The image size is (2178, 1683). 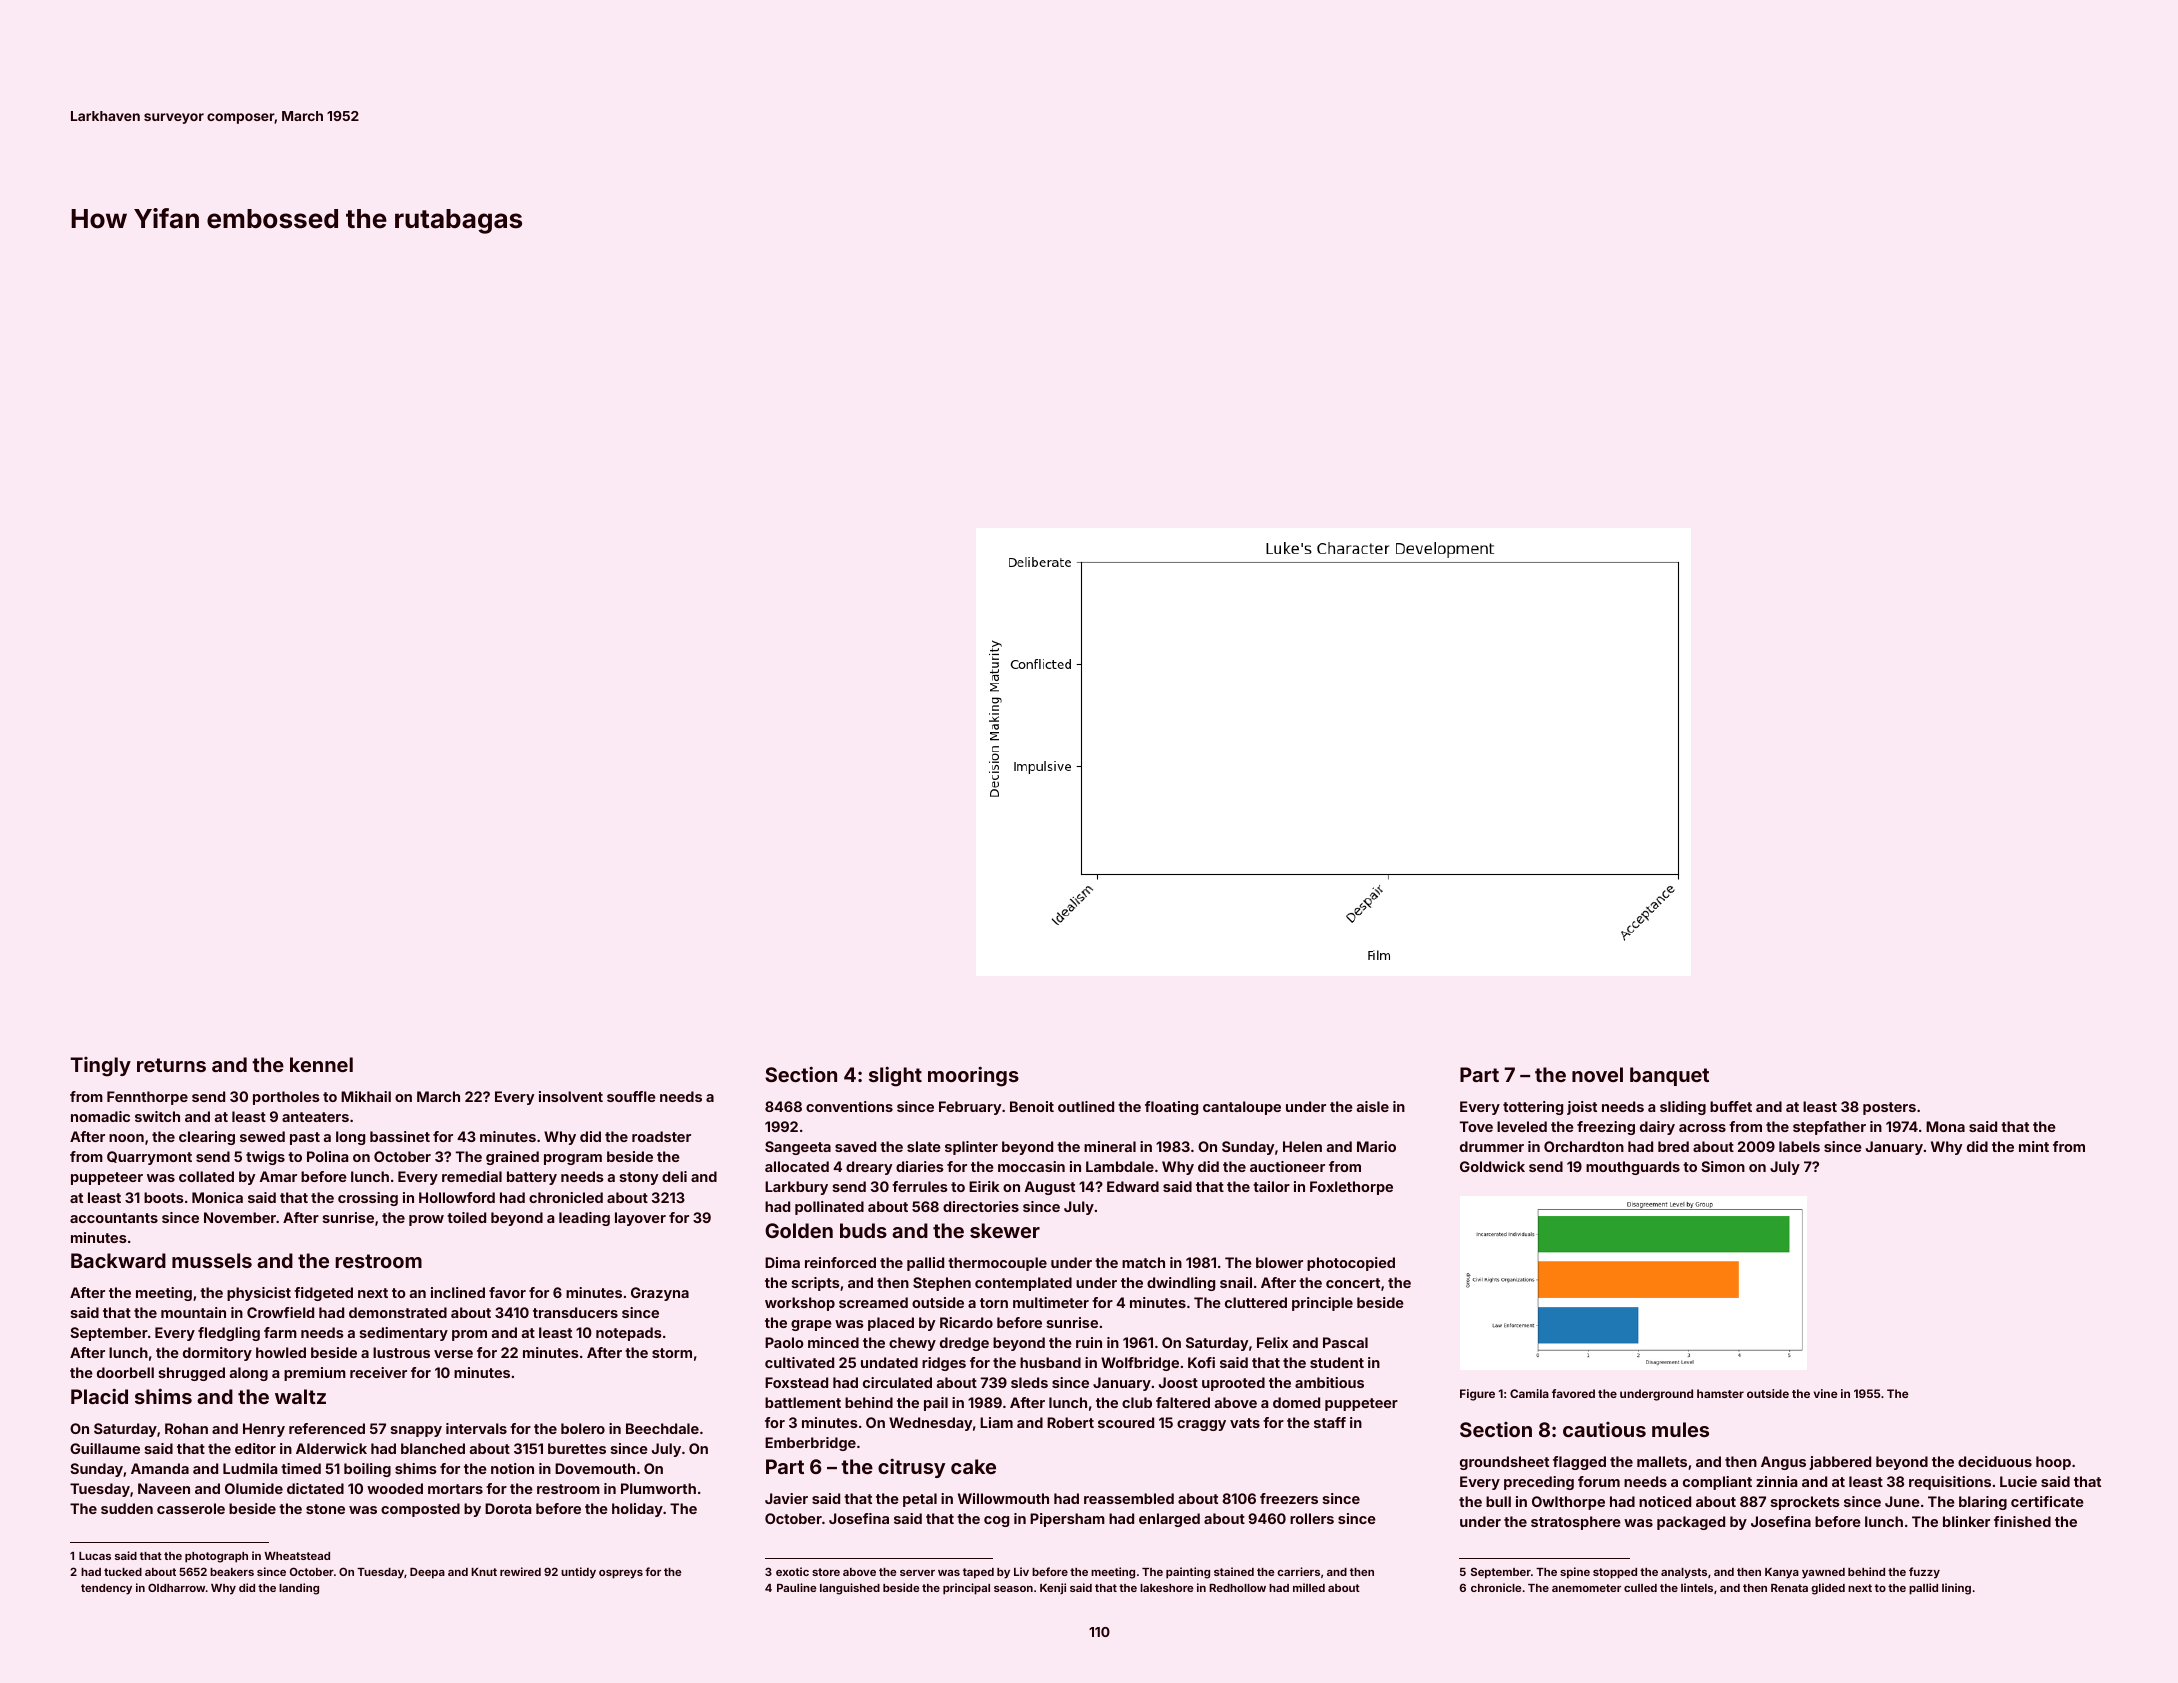 What do you see at coordinates (1029, 1382) in the screenshot?
I see `sleds` at bounding box center [1029, 1382].
